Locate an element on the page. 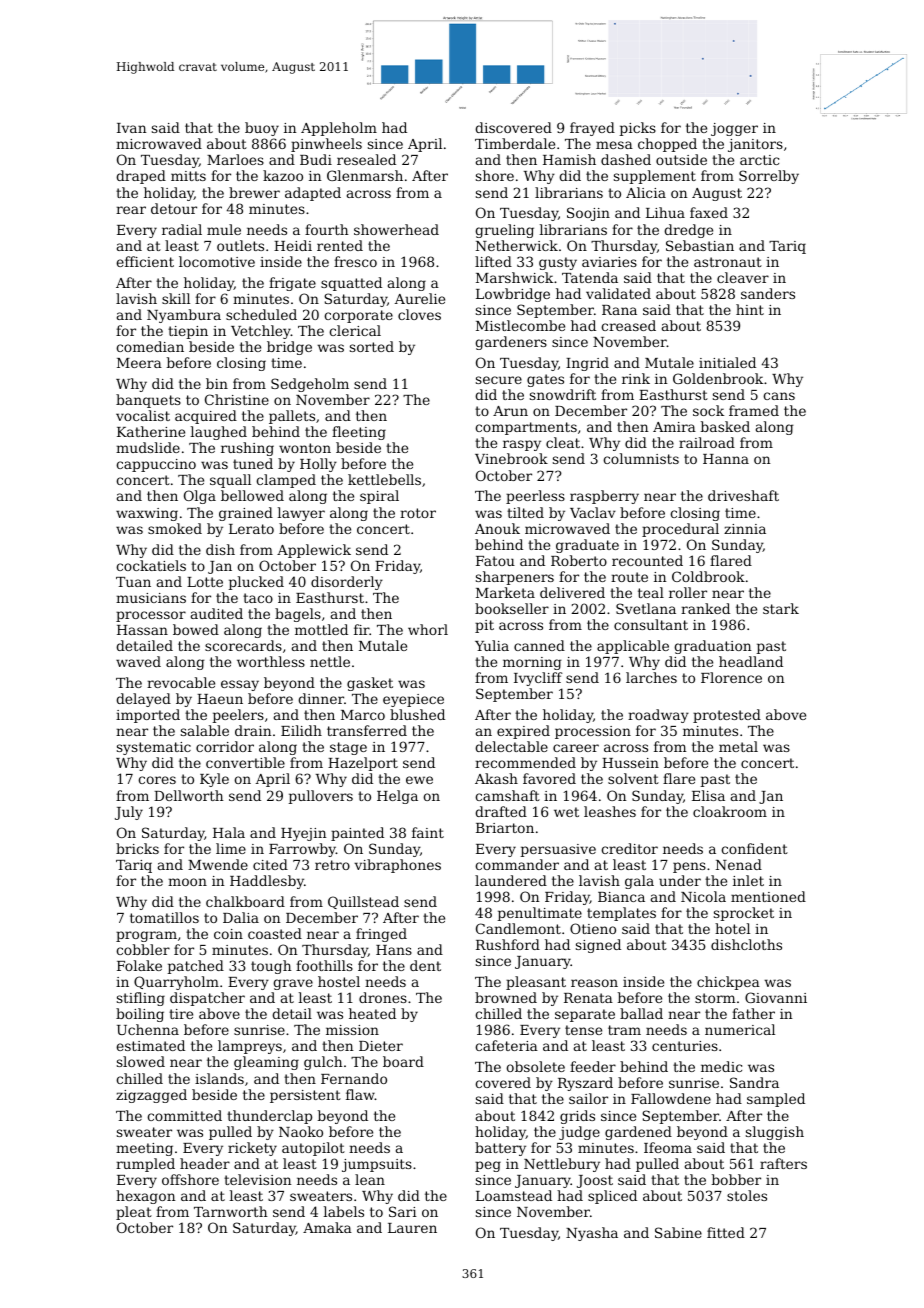  Marshwick is located at coordinates (514, 277).
